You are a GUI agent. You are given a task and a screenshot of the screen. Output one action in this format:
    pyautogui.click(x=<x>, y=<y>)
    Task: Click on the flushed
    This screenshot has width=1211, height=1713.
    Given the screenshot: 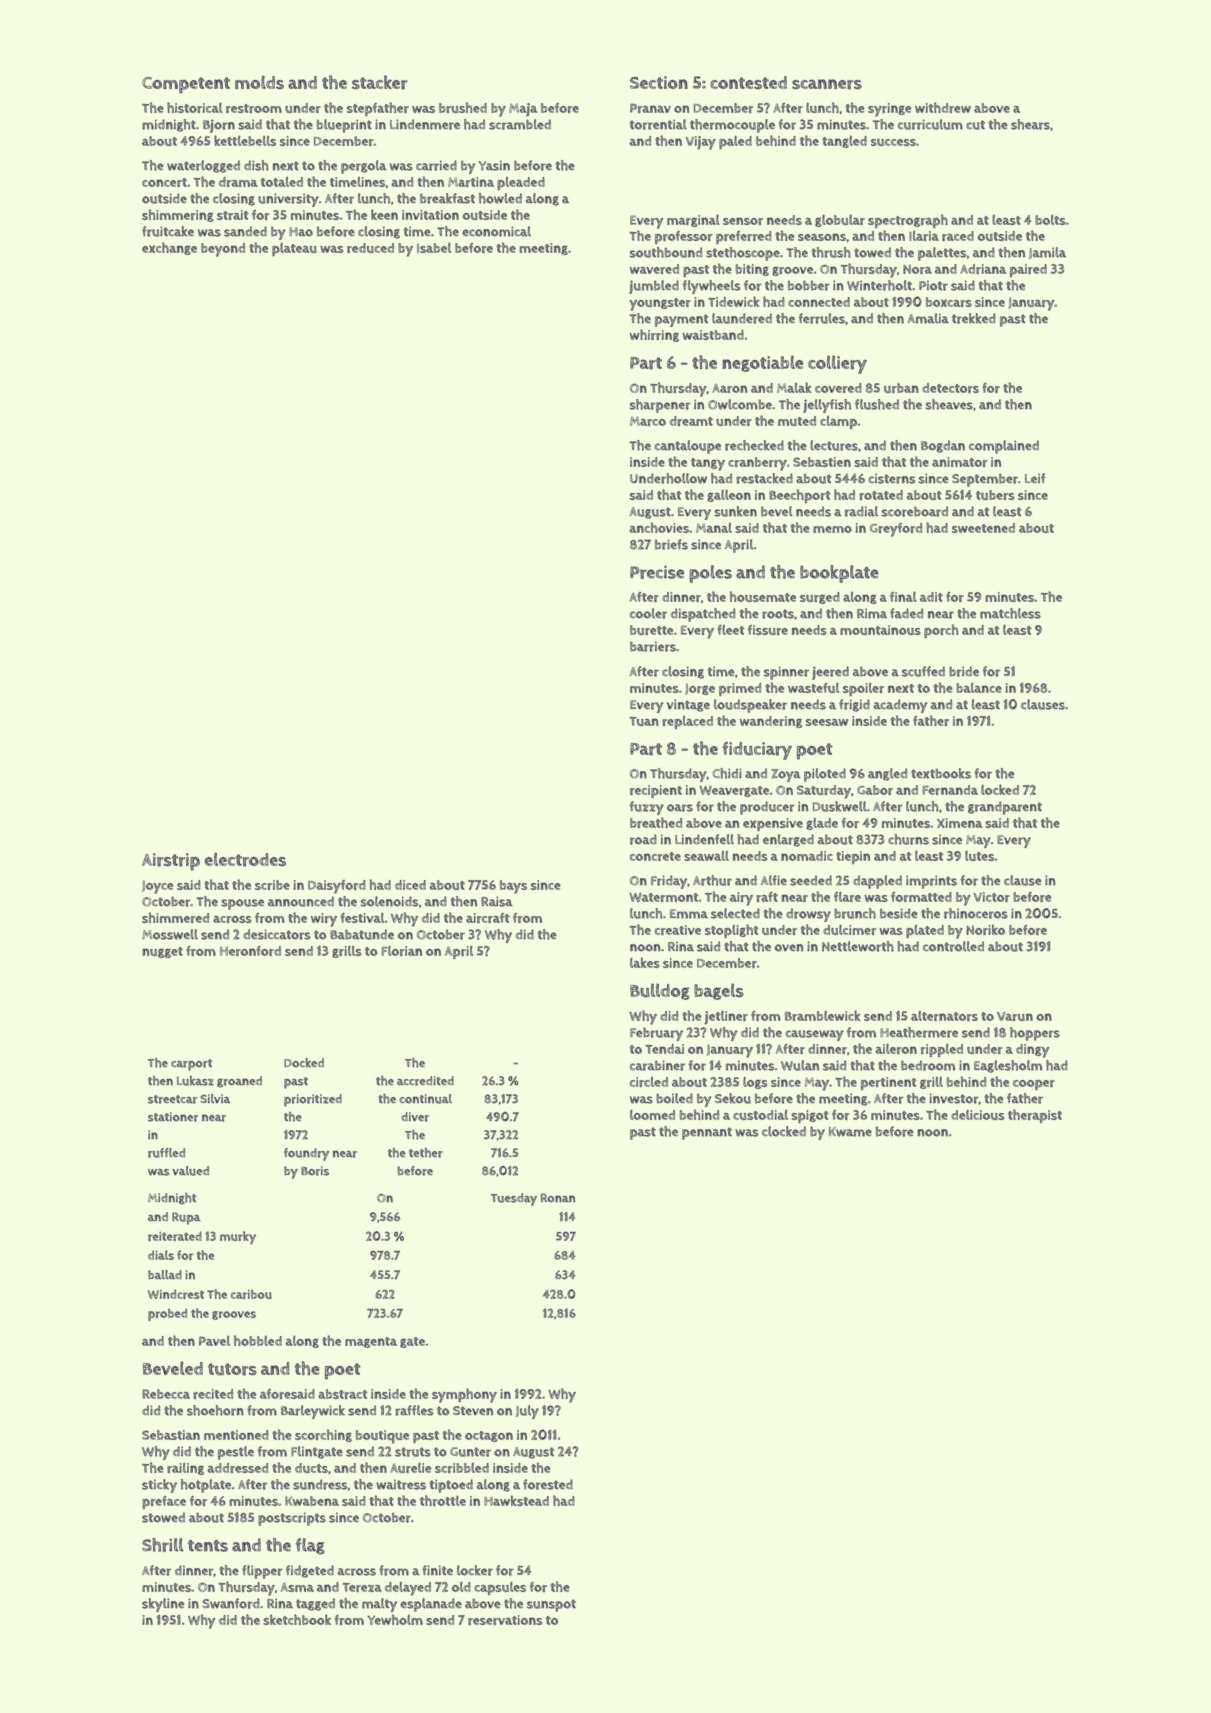 What is the action you would take?
    pyautogui.click(x=877, y=404)
